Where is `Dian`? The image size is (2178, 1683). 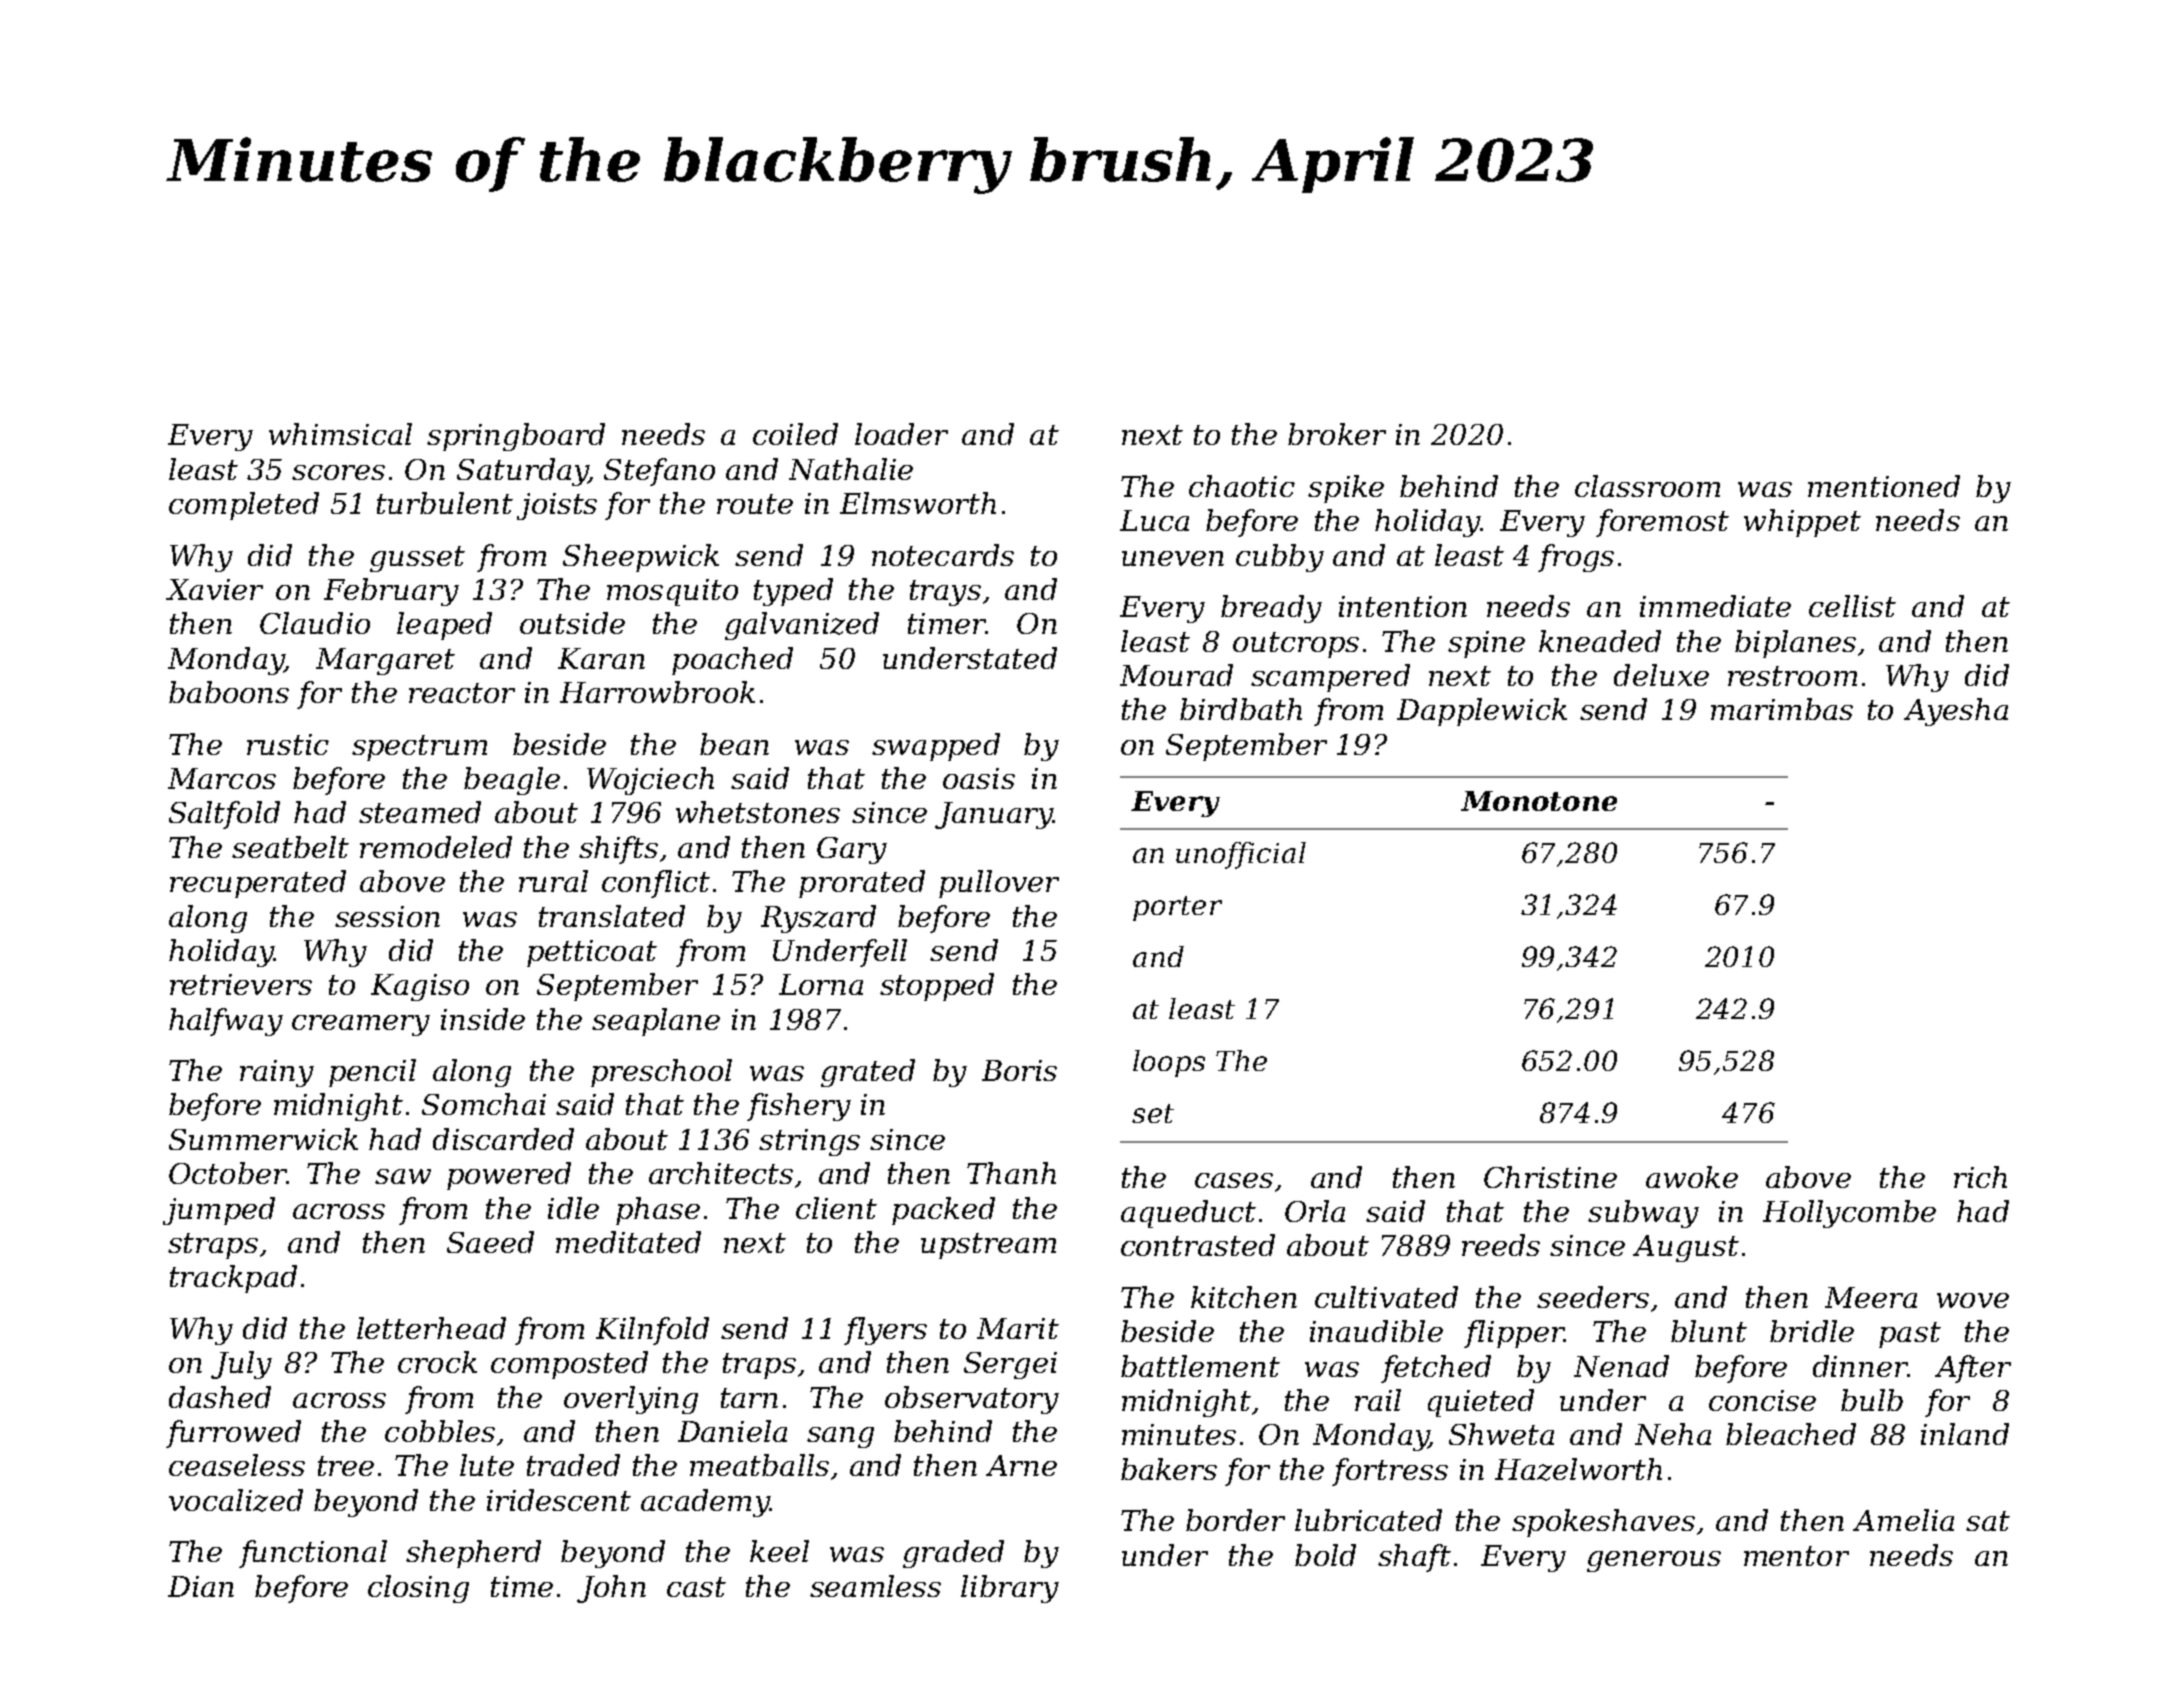 Dian is located at coordinates (201, 1586).
